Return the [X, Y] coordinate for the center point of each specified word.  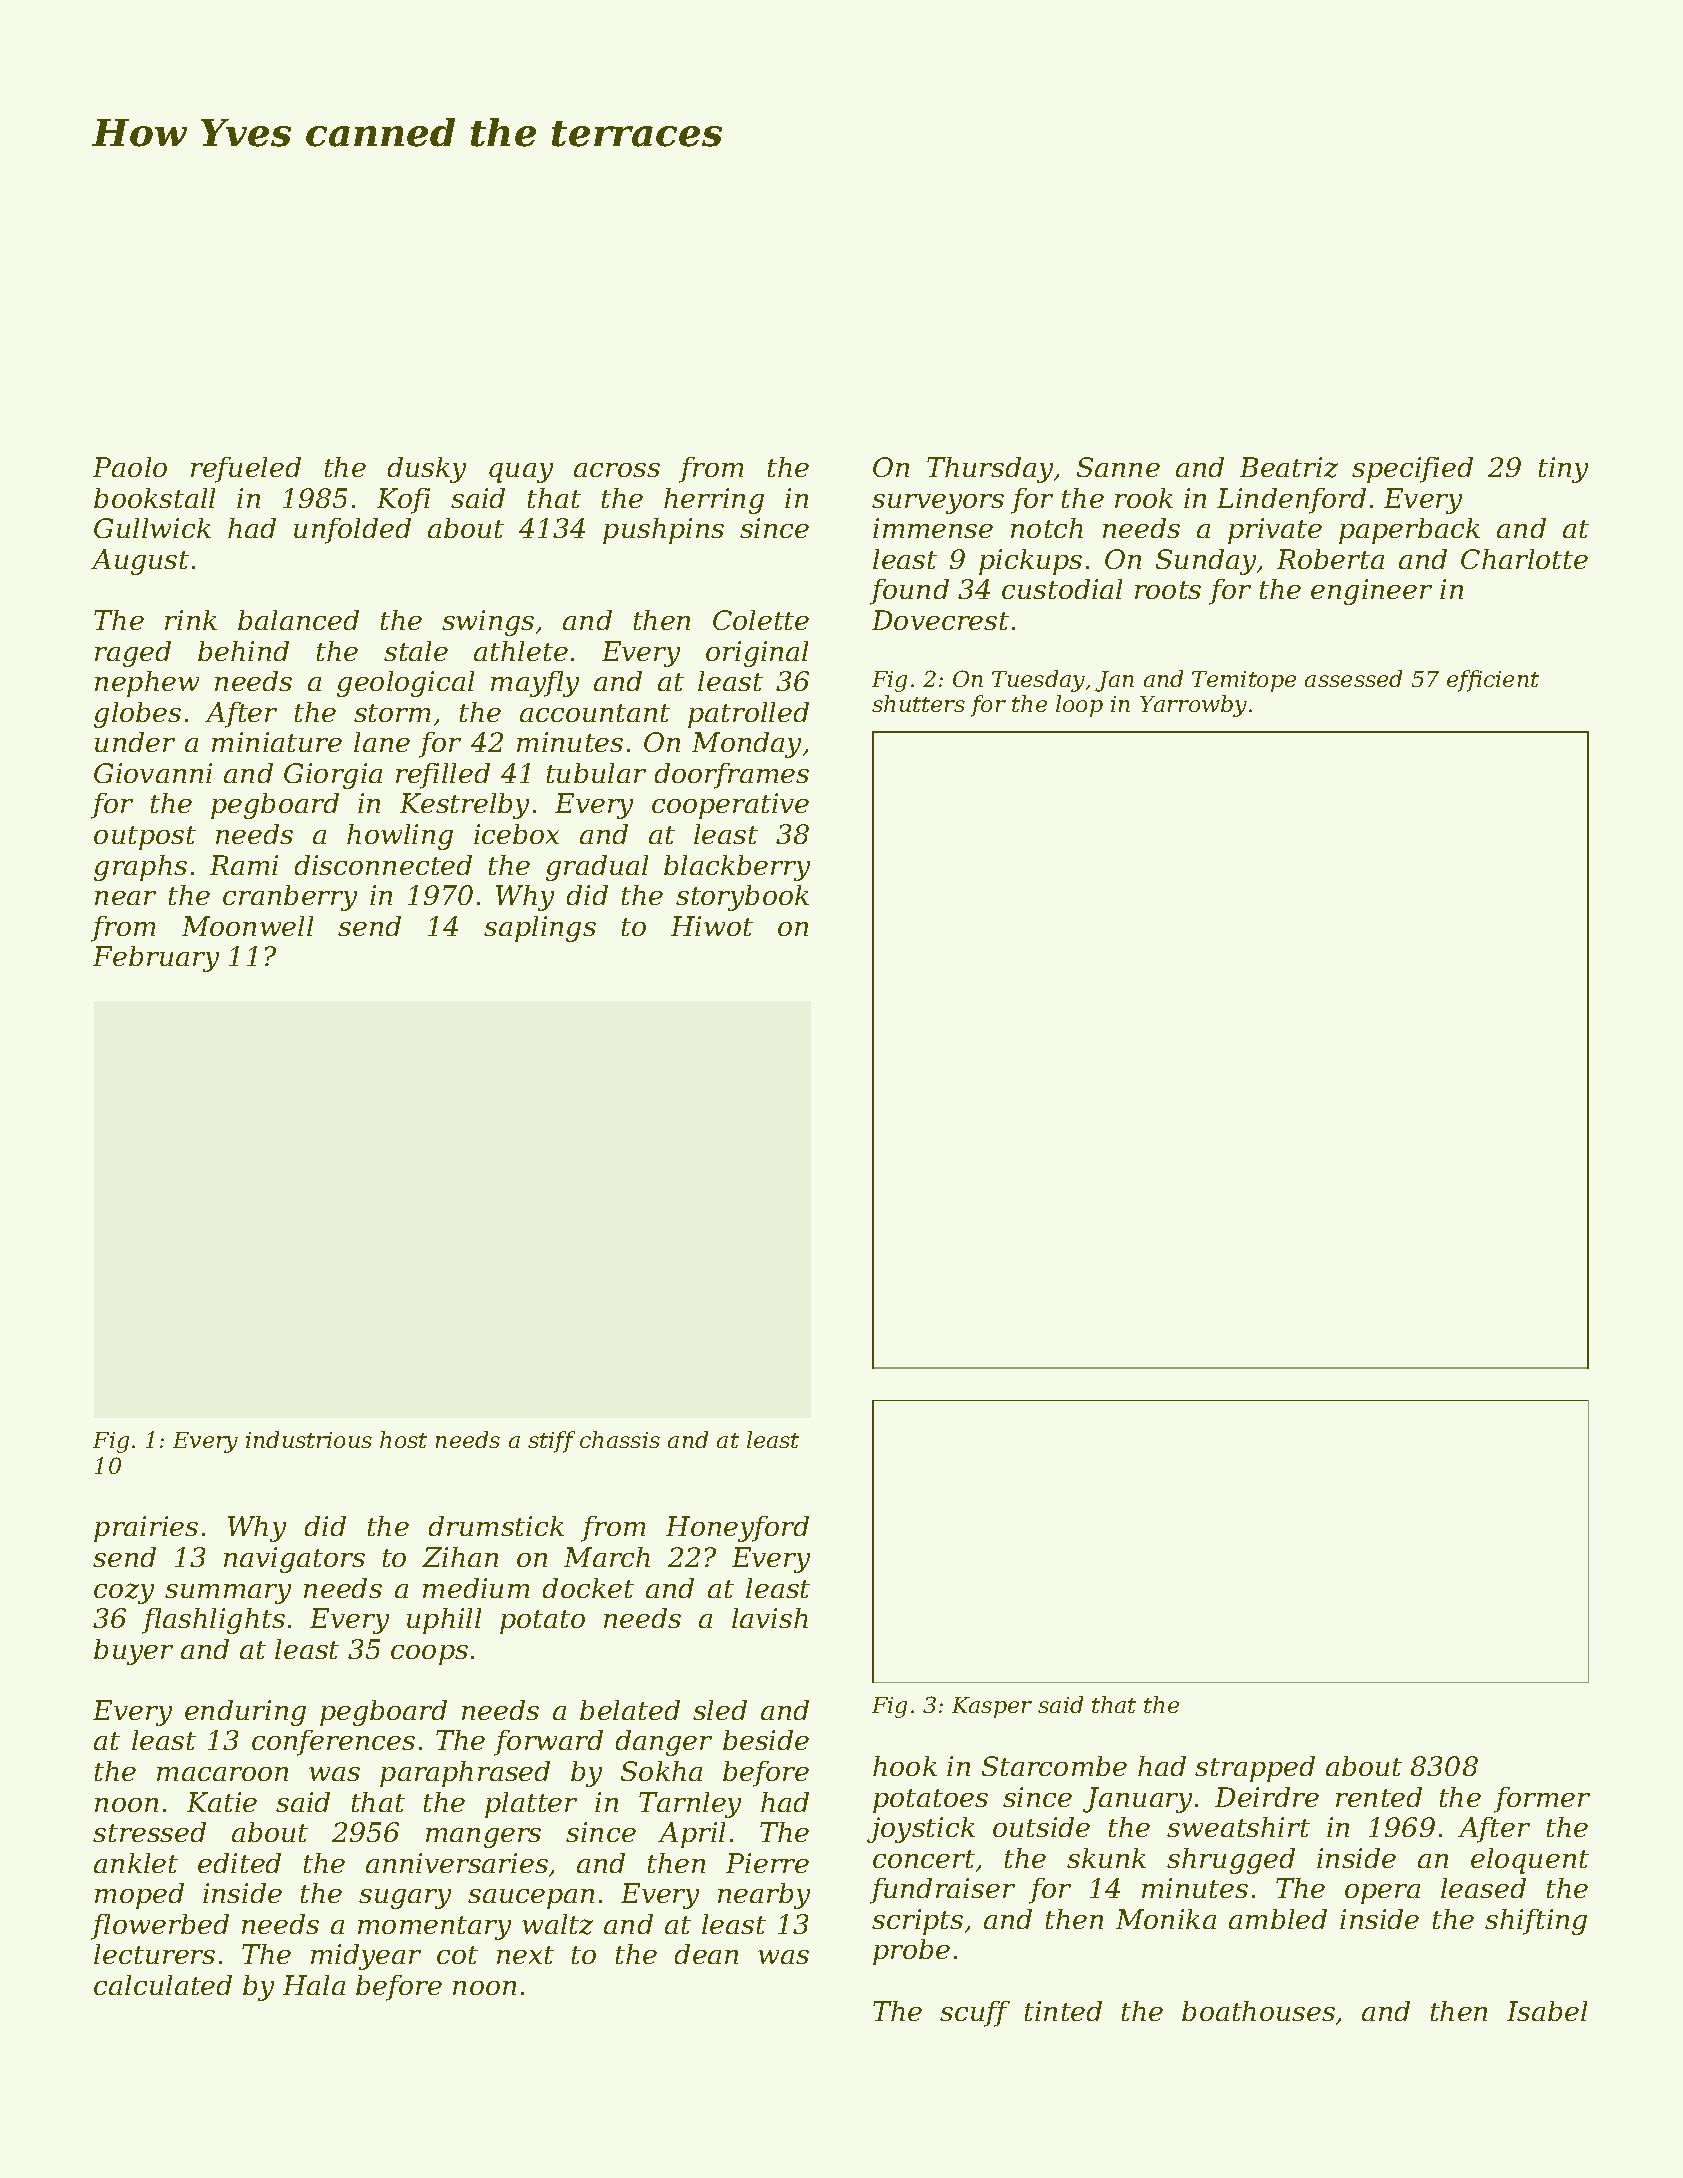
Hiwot [712, 926]
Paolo [130, 467]
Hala [314, 1985]
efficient [1493, 681]
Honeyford [737, 1529]
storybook [742, 898]
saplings [540, 929]
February [156, 959]
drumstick [496, 1526]
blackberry [737, 868]
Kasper [992, 1707]
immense [933, 528]
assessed [1353, 678]
